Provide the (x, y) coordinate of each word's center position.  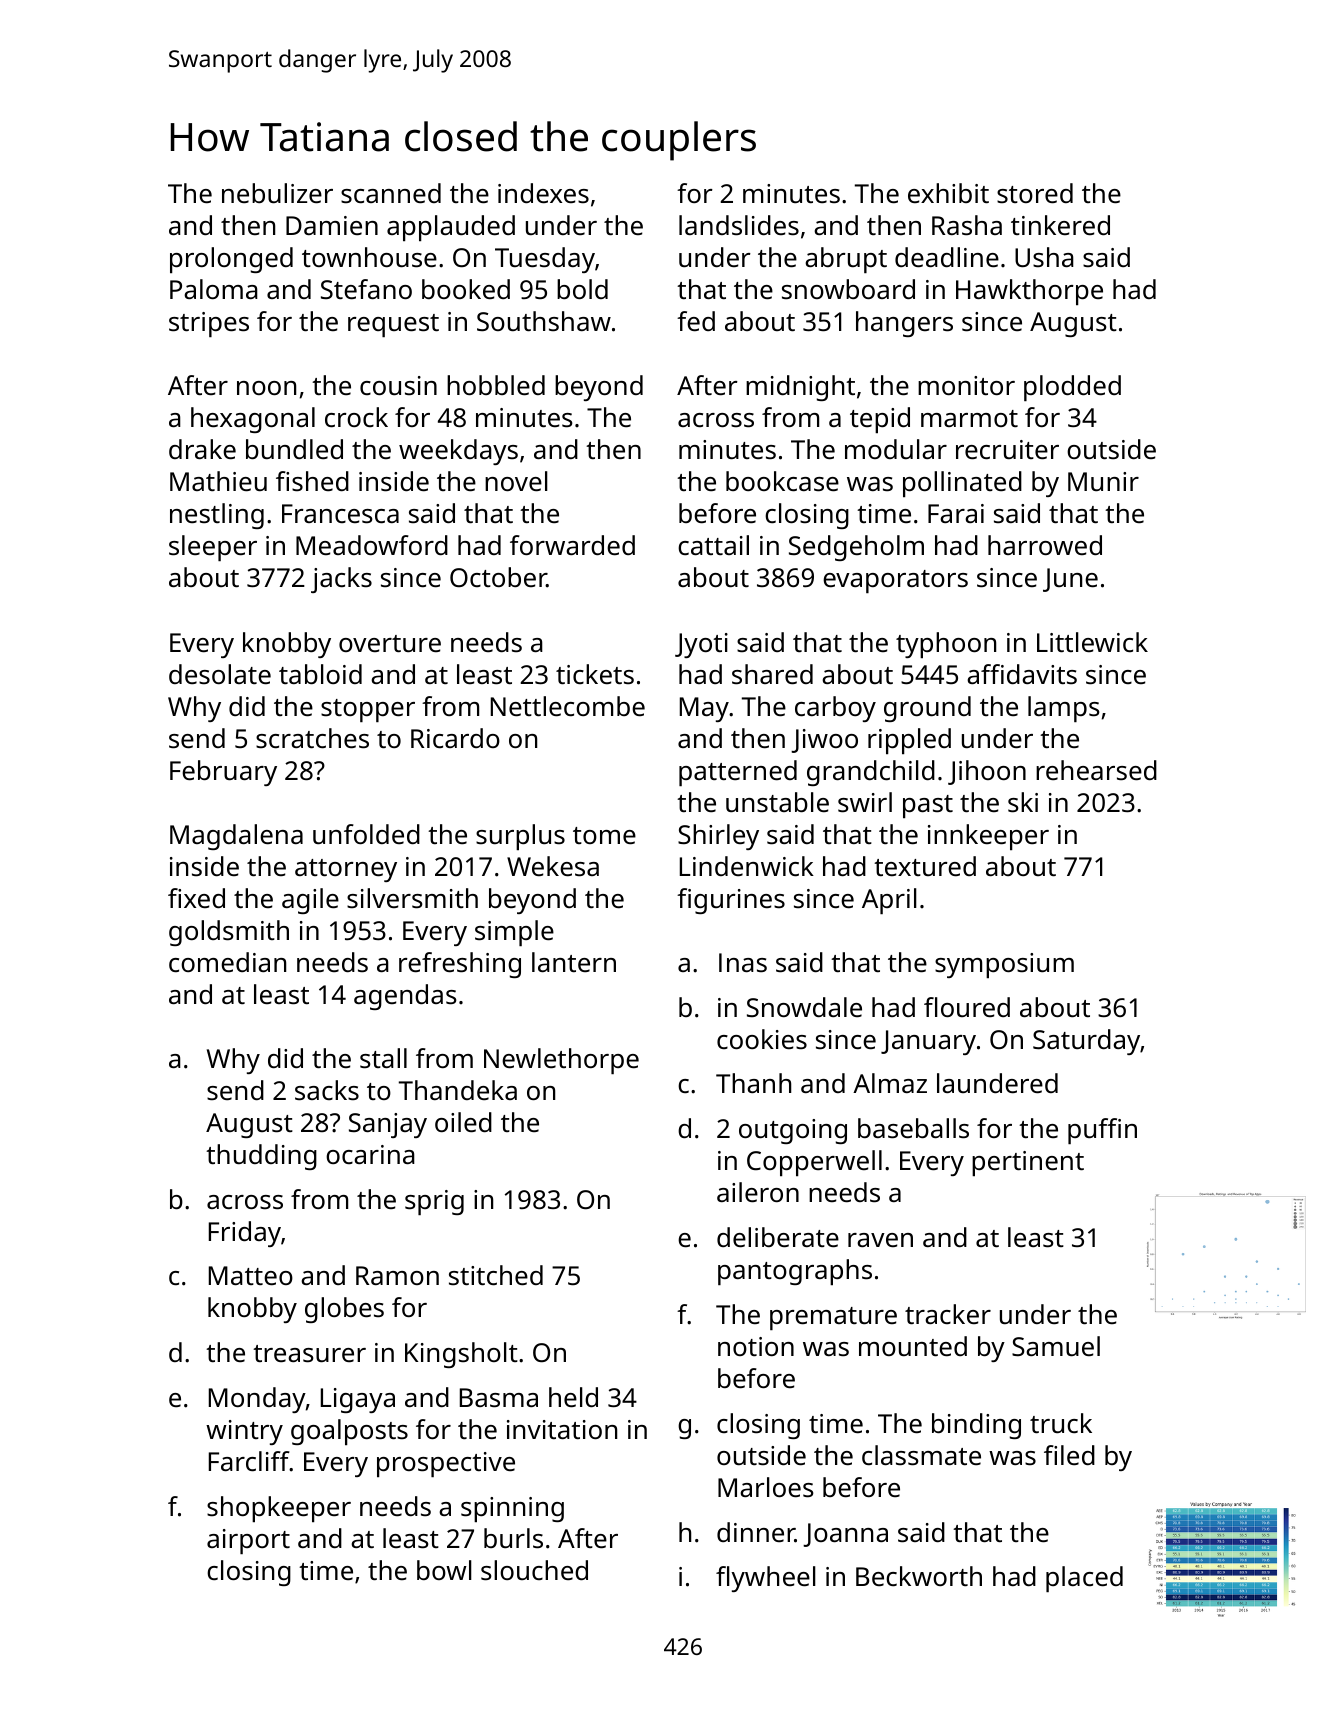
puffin (1102, 1131)
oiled (463, 1122)
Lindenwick (747, 866)
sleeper (213, 548)
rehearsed (1096, 770)
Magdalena (236, 837)
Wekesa (553, 866)
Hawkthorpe (1029, 292)
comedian (227, 962)
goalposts (349, 1432)
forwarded (572, 545)
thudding (261, 1157)
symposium (1004, 965)
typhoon (946, 645)
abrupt (846, 260)
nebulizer (277, 193)
